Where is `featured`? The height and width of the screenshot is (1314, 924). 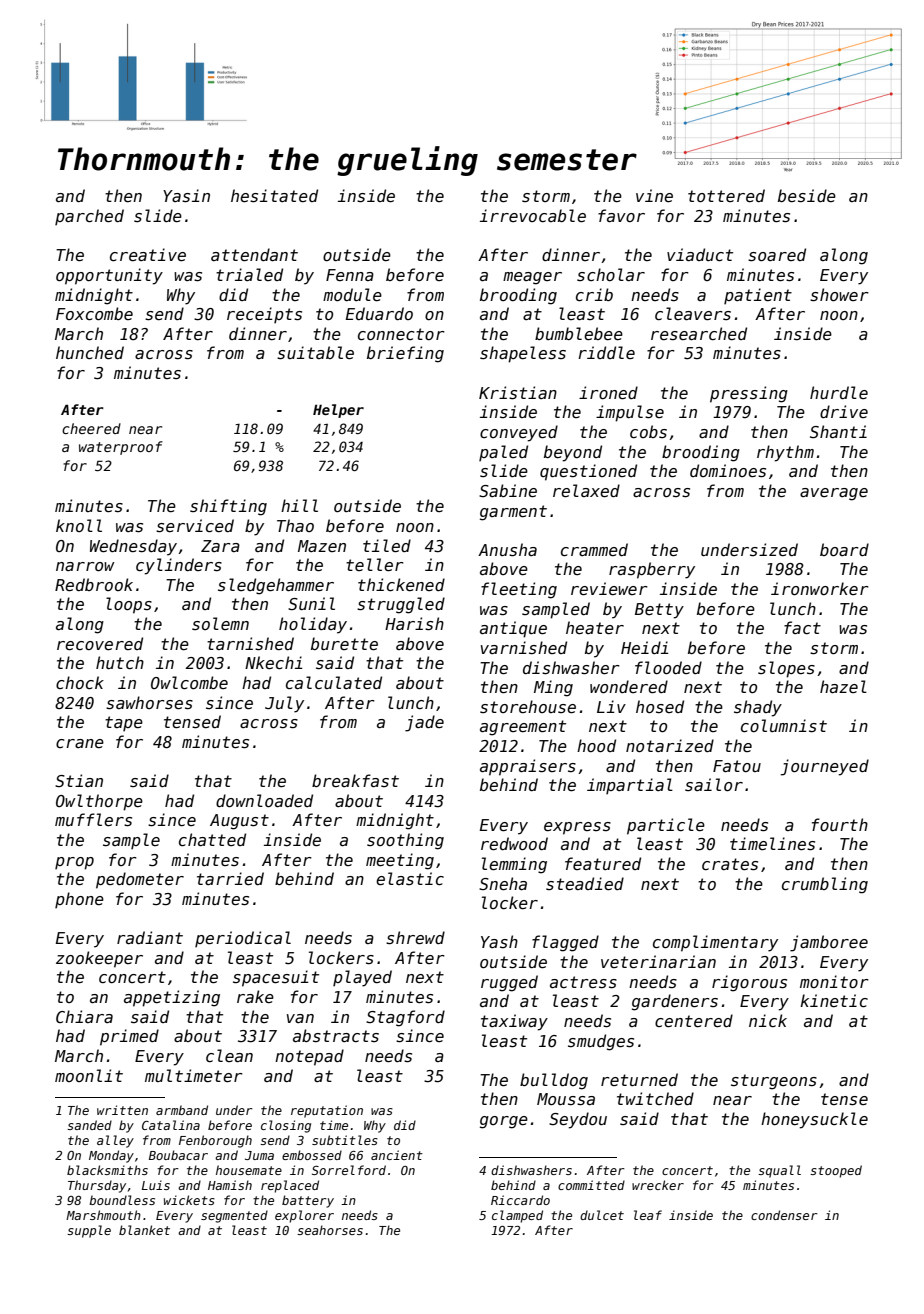 featured is located at coordinates (603, 863).
